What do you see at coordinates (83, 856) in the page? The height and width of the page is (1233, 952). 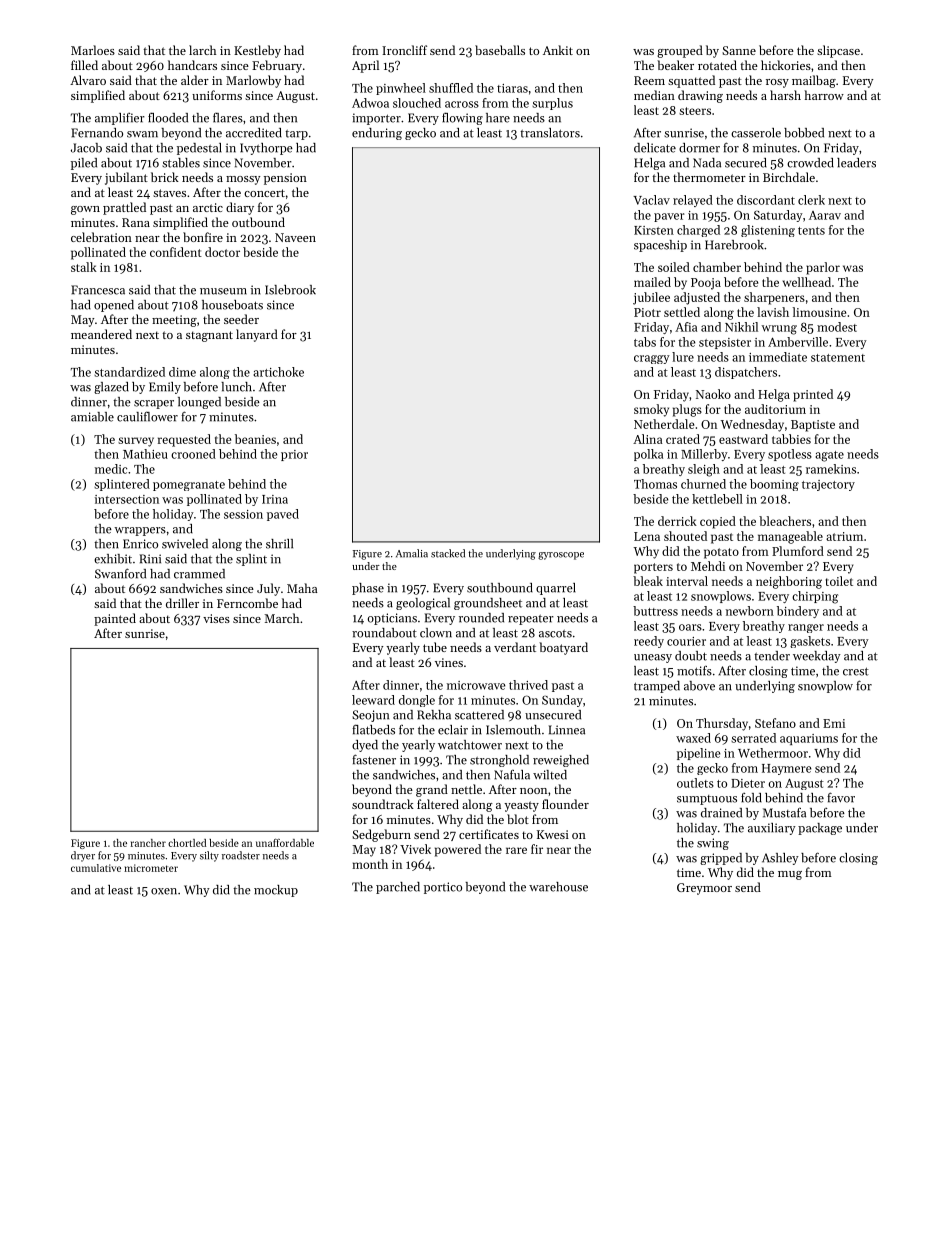 I see `dryer` at bounding box center [83, 856].
